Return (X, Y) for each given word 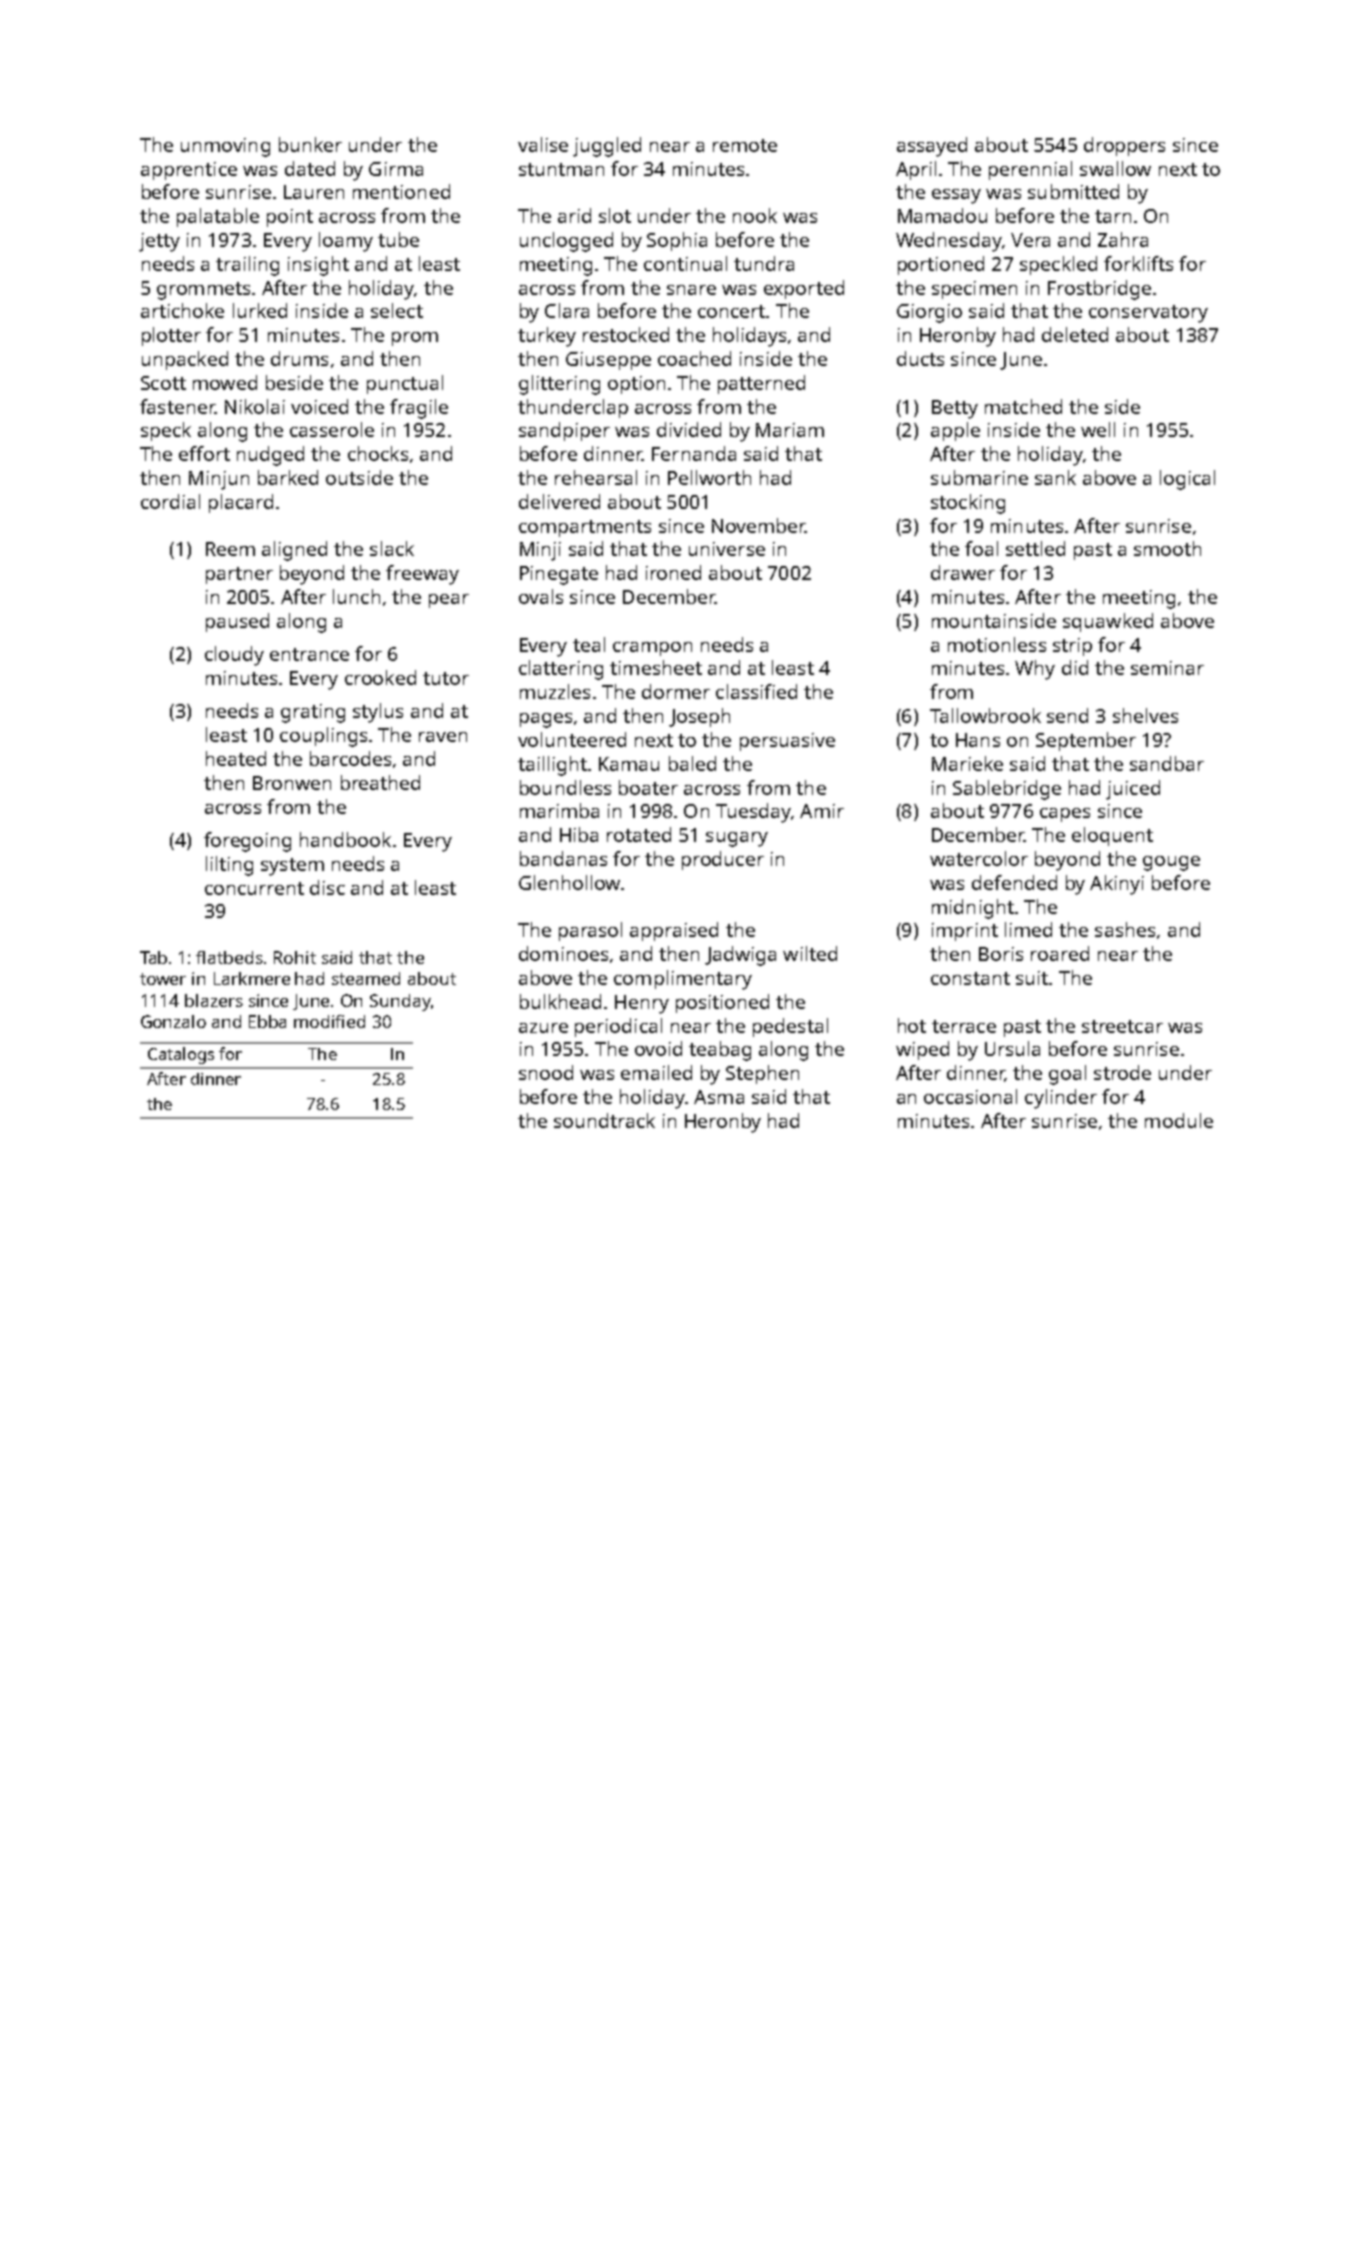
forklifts (1138, 263)
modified (329, 1021)
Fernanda (694, 453)
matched (1023, 406)
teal (589, 644)
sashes (1125, 929)
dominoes (563, 953)
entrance (309, 654)
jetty (159, 242)
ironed (673, 572)
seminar (1167, 668)
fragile (419, 409)
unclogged (566, 242)
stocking (968, 504)
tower (163, 979)
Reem (230, 549)
